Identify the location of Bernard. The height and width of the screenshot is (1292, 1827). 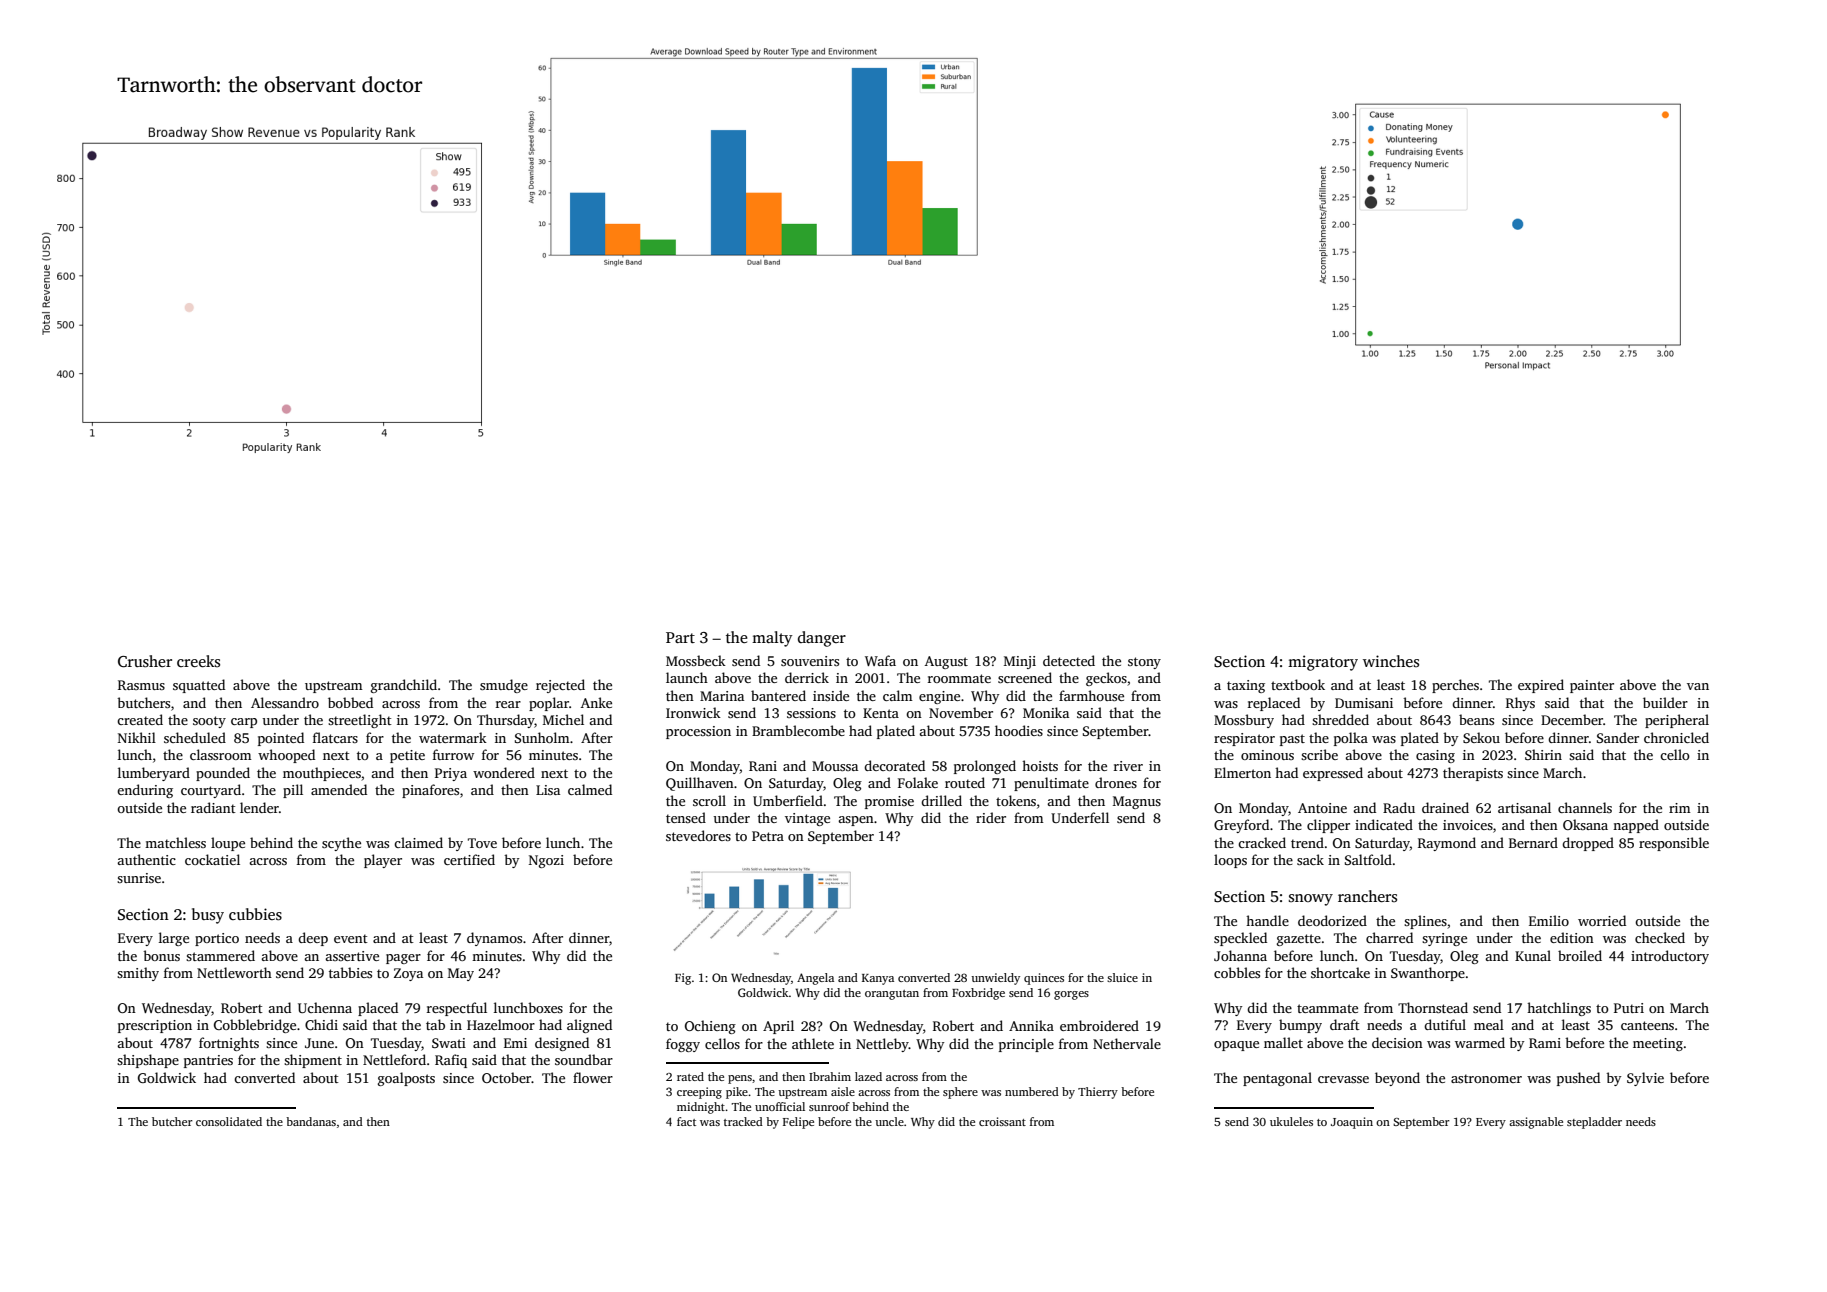
(1533, 842).
